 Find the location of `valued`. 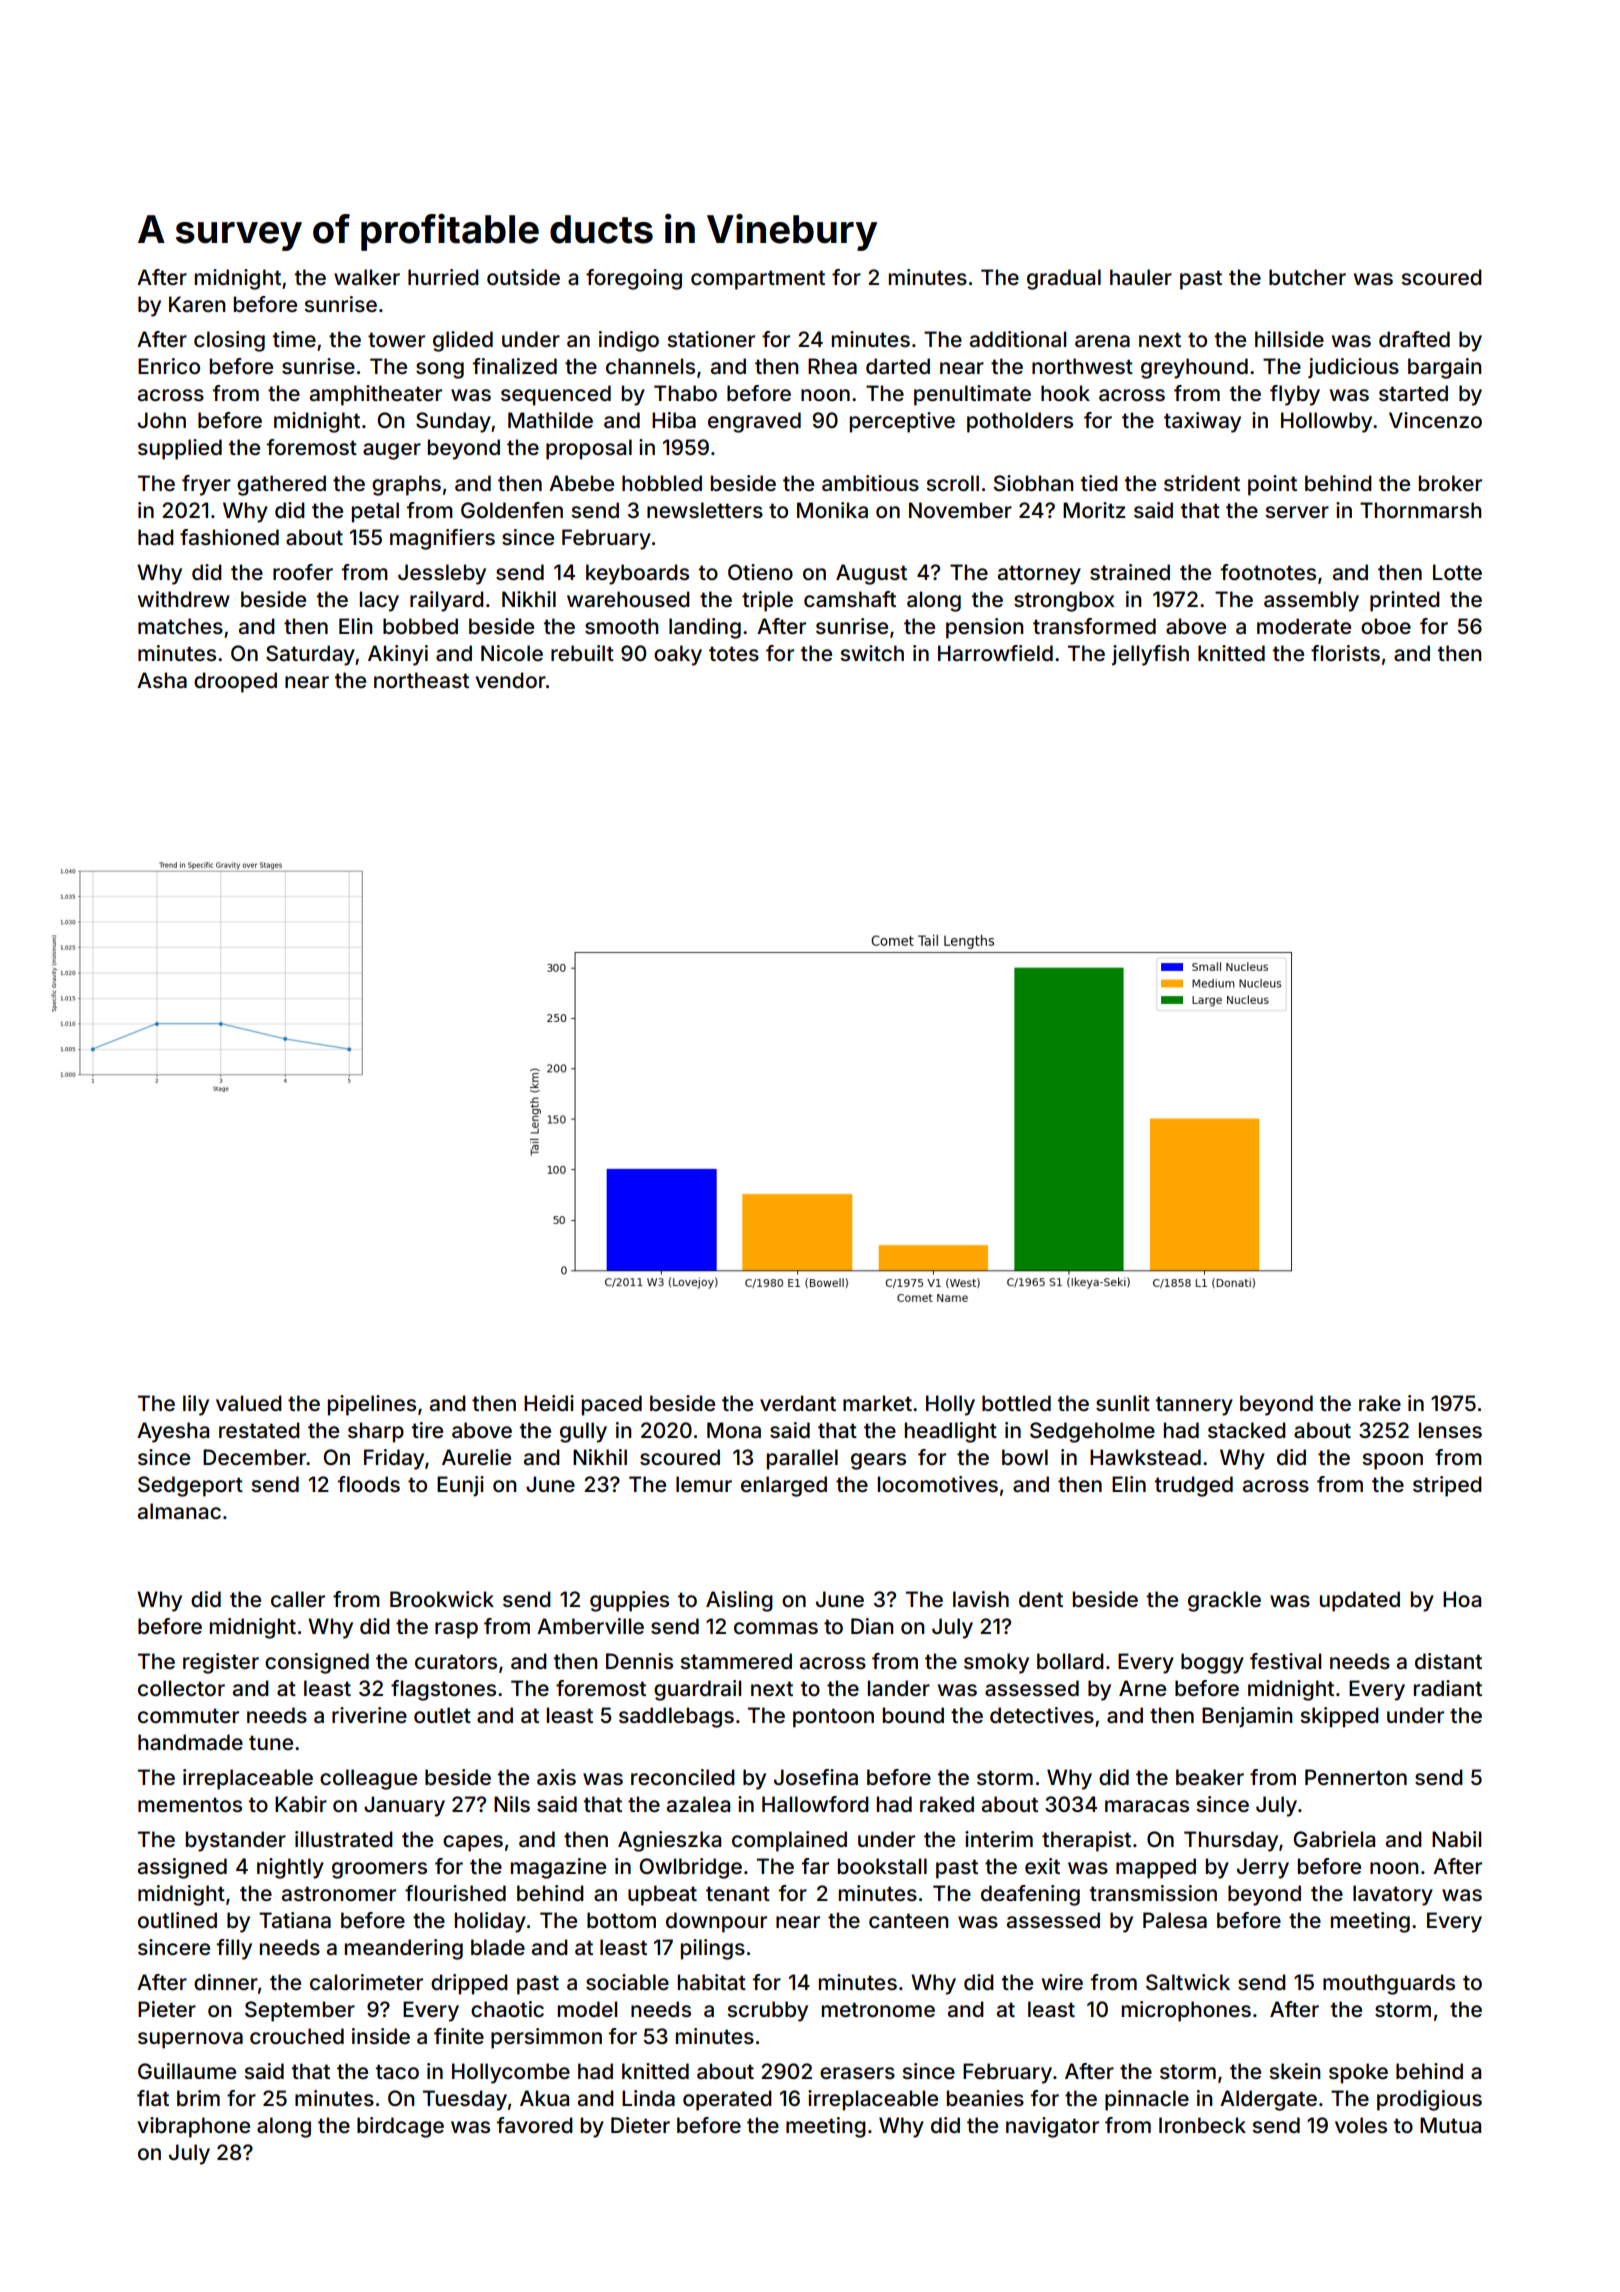

valued is located at coordinates (249, 1403).
